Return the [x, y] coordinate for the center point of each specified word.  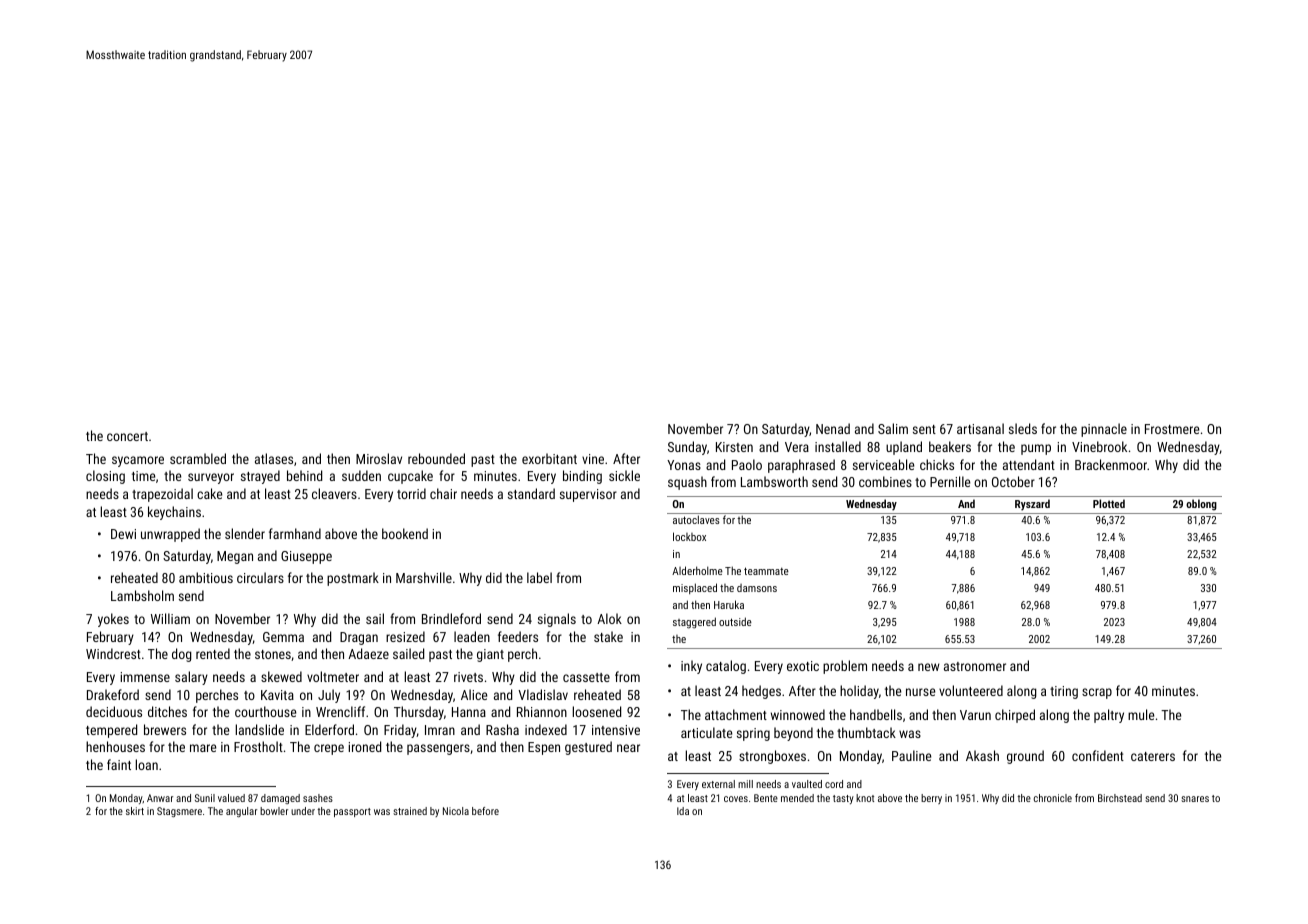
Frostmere [1172, 429]
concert [127, 436]
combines [885, 481]
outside [735, 621]
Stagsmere [179, 812]
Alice [474, 694]
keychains [174, 513]
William [170, 618]
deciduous [114, 711]
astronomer [975, 666]
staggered [694, 623]
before [485, 811]
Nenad [833, 428]
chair [443, 493]
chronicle [1053, 798]
